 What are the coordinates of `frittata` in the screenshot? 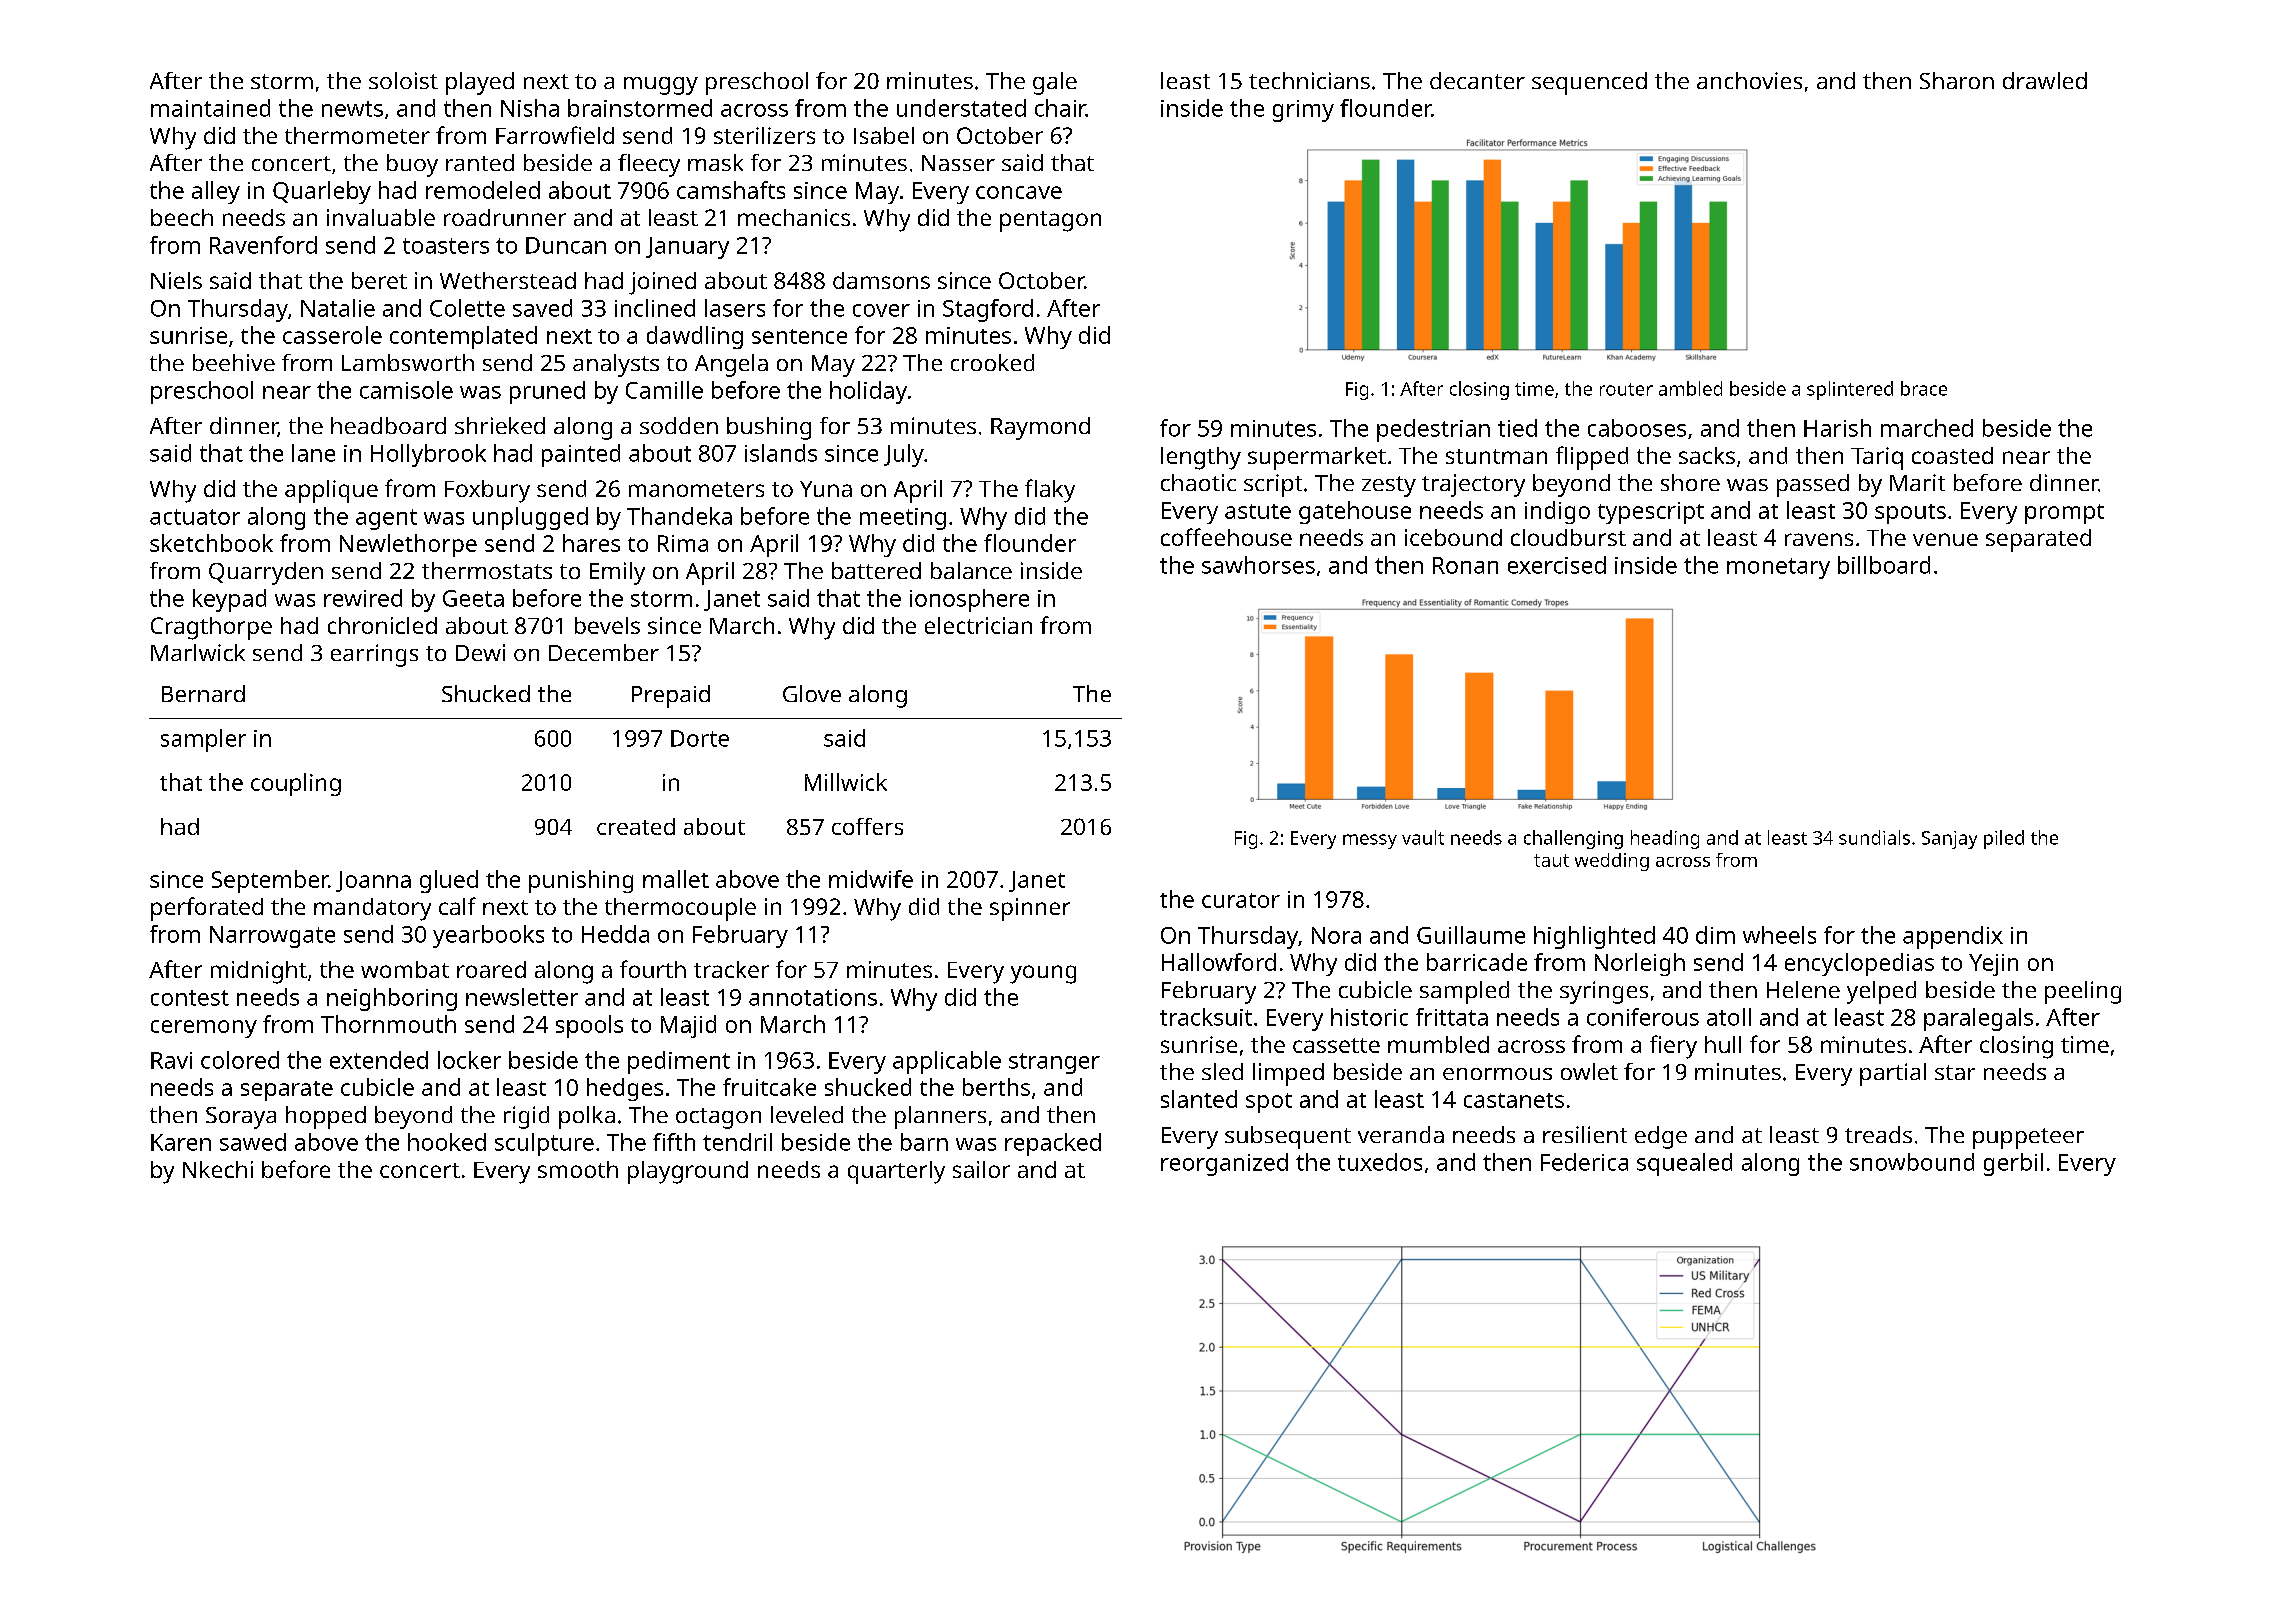 It's located at (1452, 1017).
